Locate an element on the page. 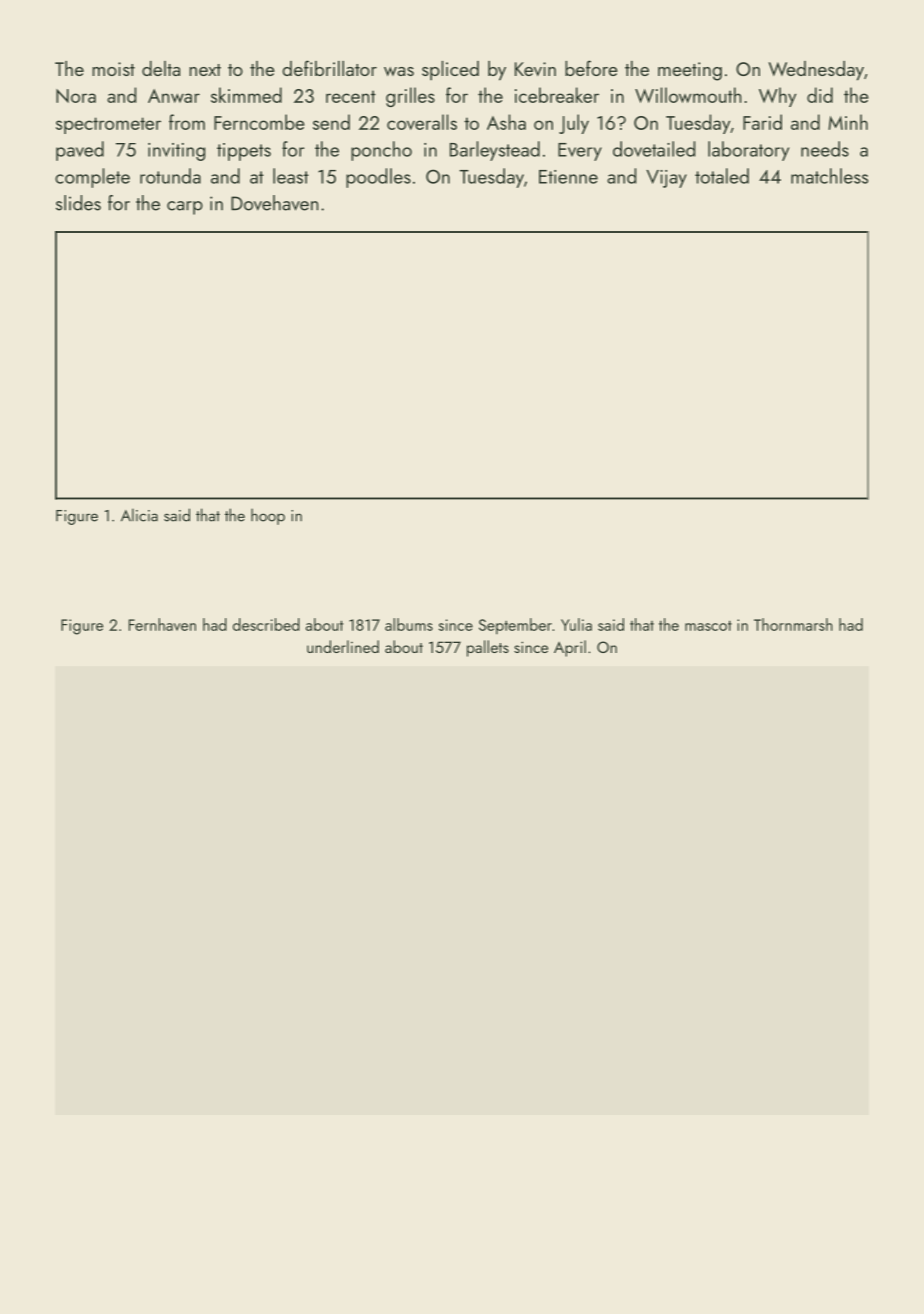 The width and height of the image is (924, 1314). rotunda is located at coordinates (170, 176).
